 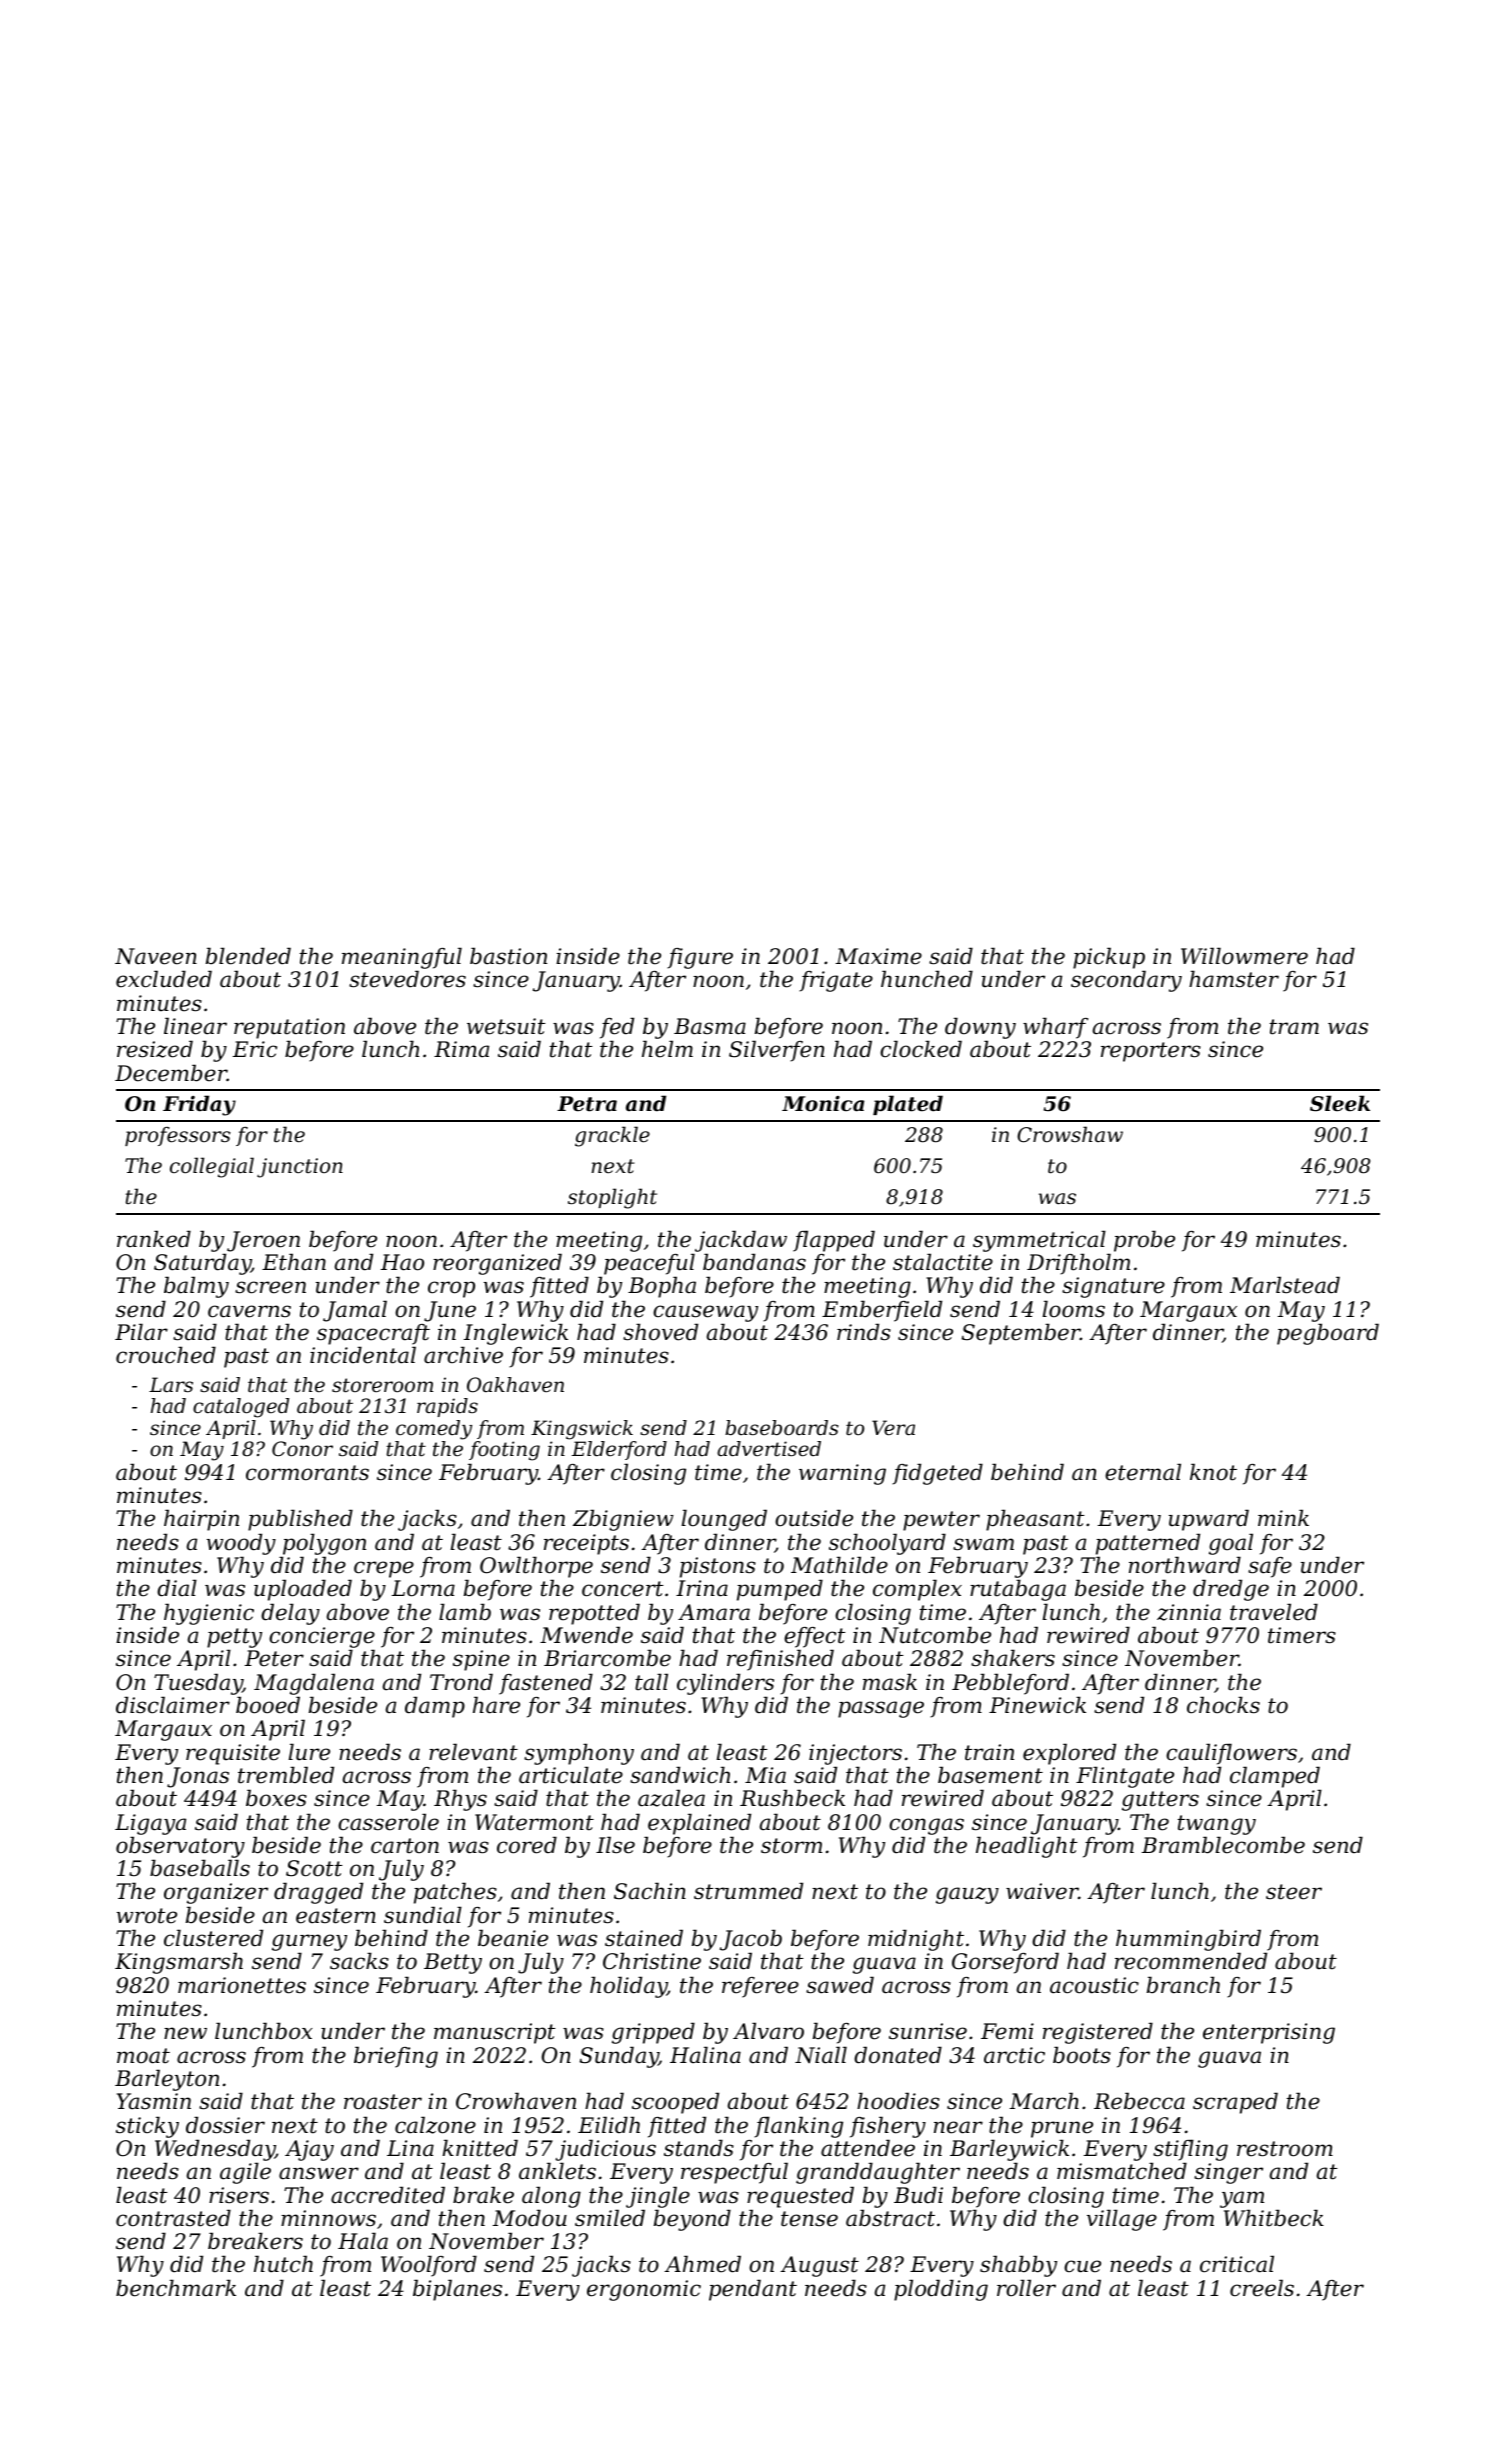 What do you see at coordinates (176, 2288) in the page?
I see `benchmark` at bounding box center [176, 2288].
